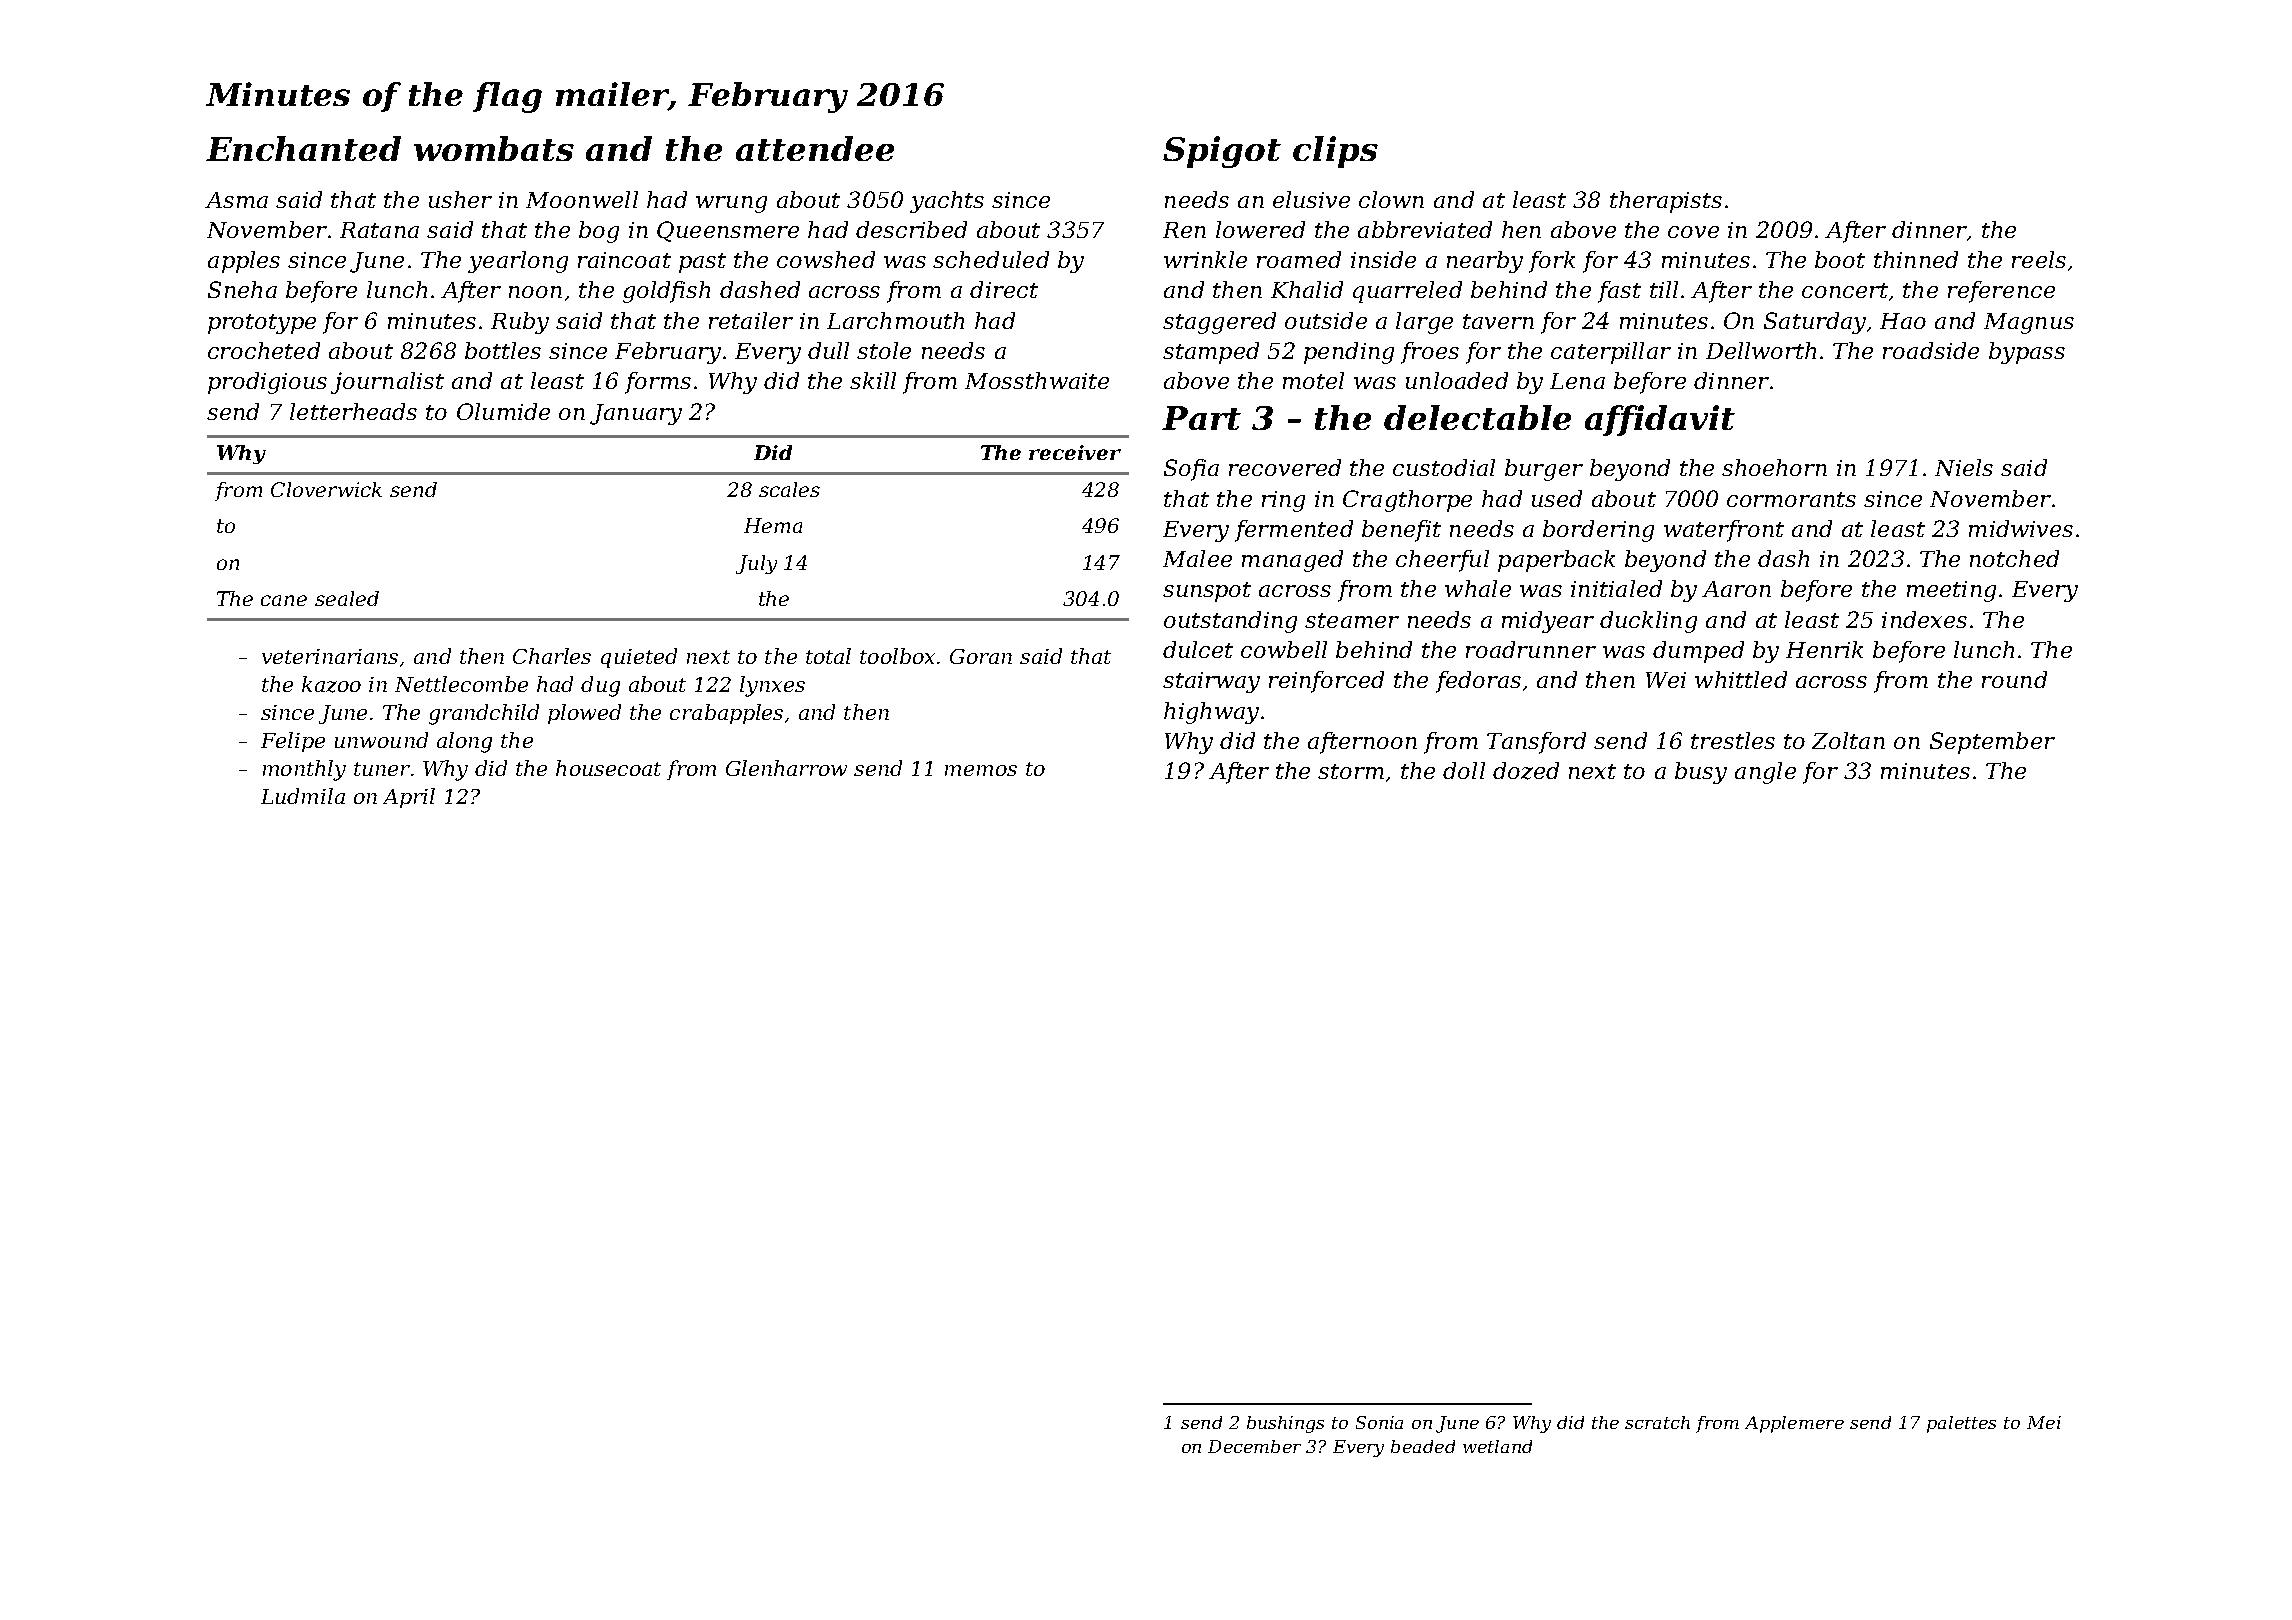  Describe the element at coordinates (1254, 1446) in the image. I see `December` at that location.
